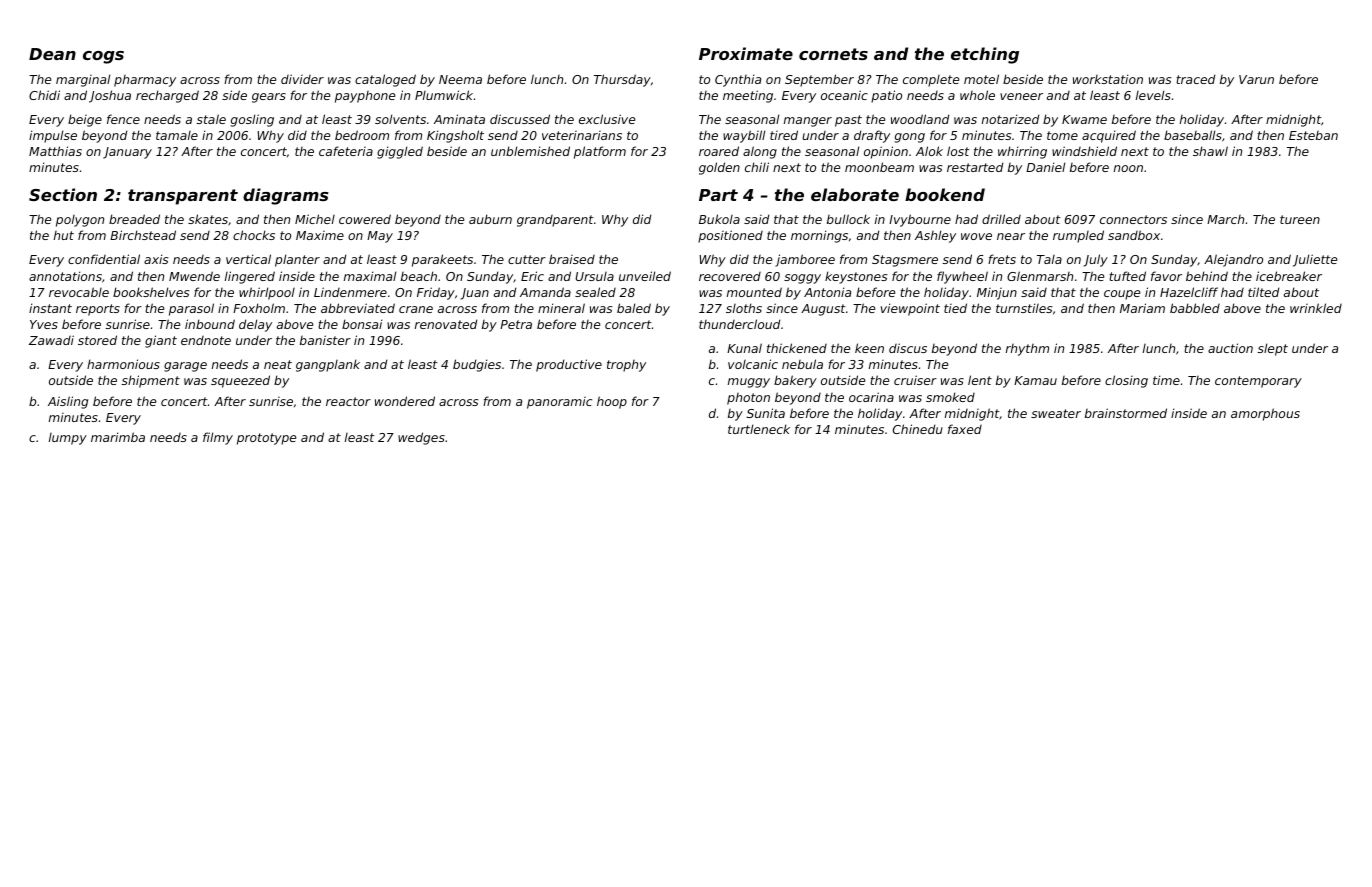  I want to click on Birchstead, so click(143, 235).
